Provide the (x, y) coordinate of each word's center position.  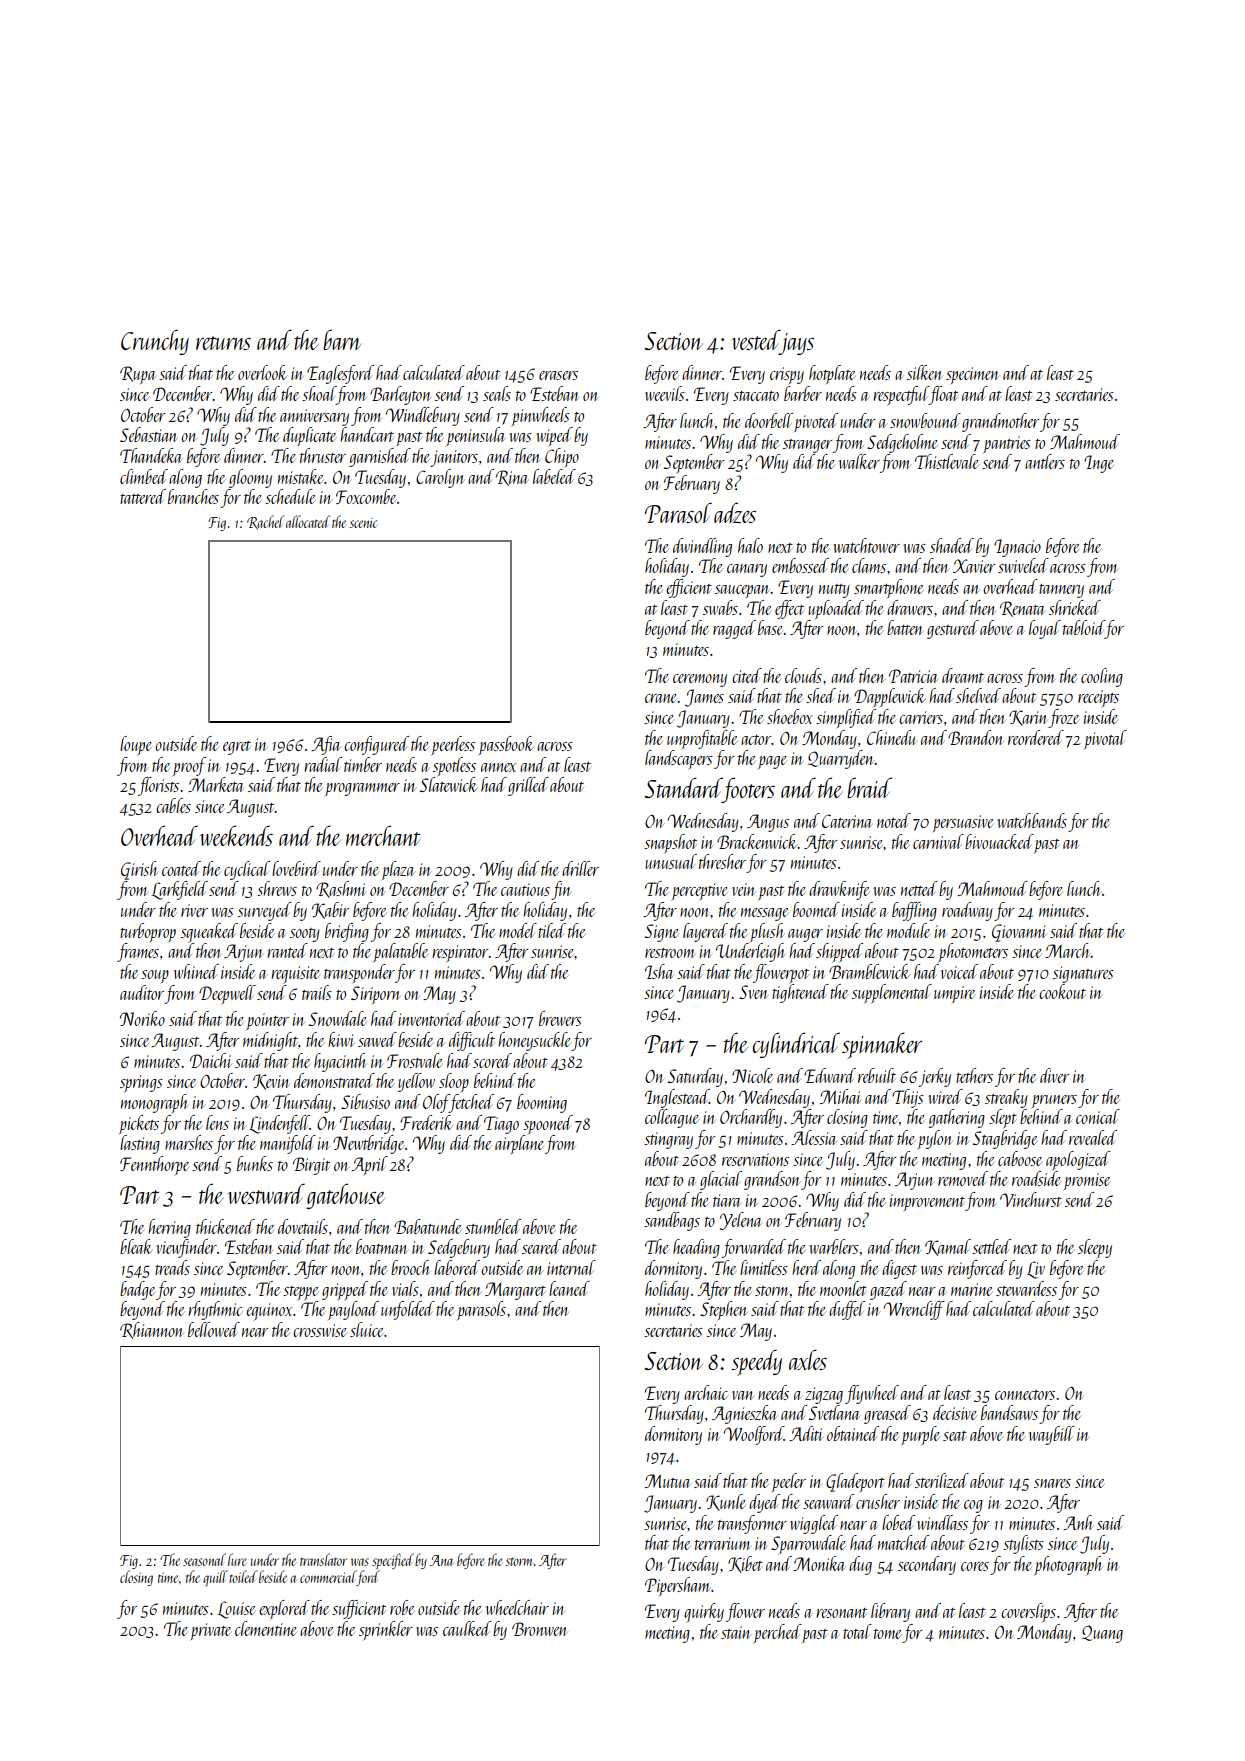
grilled (528, 786)
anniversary (314, 417)
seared (541, 1246)
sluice (366, 1329)
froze (1063, 718)
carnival (938, 841)
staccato (756, 396)
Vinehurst (1031, 1199)
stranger (808, 446)
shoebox (790, 716)
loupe (136, 745)
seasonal (204, 1559)
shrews (277, 888)
